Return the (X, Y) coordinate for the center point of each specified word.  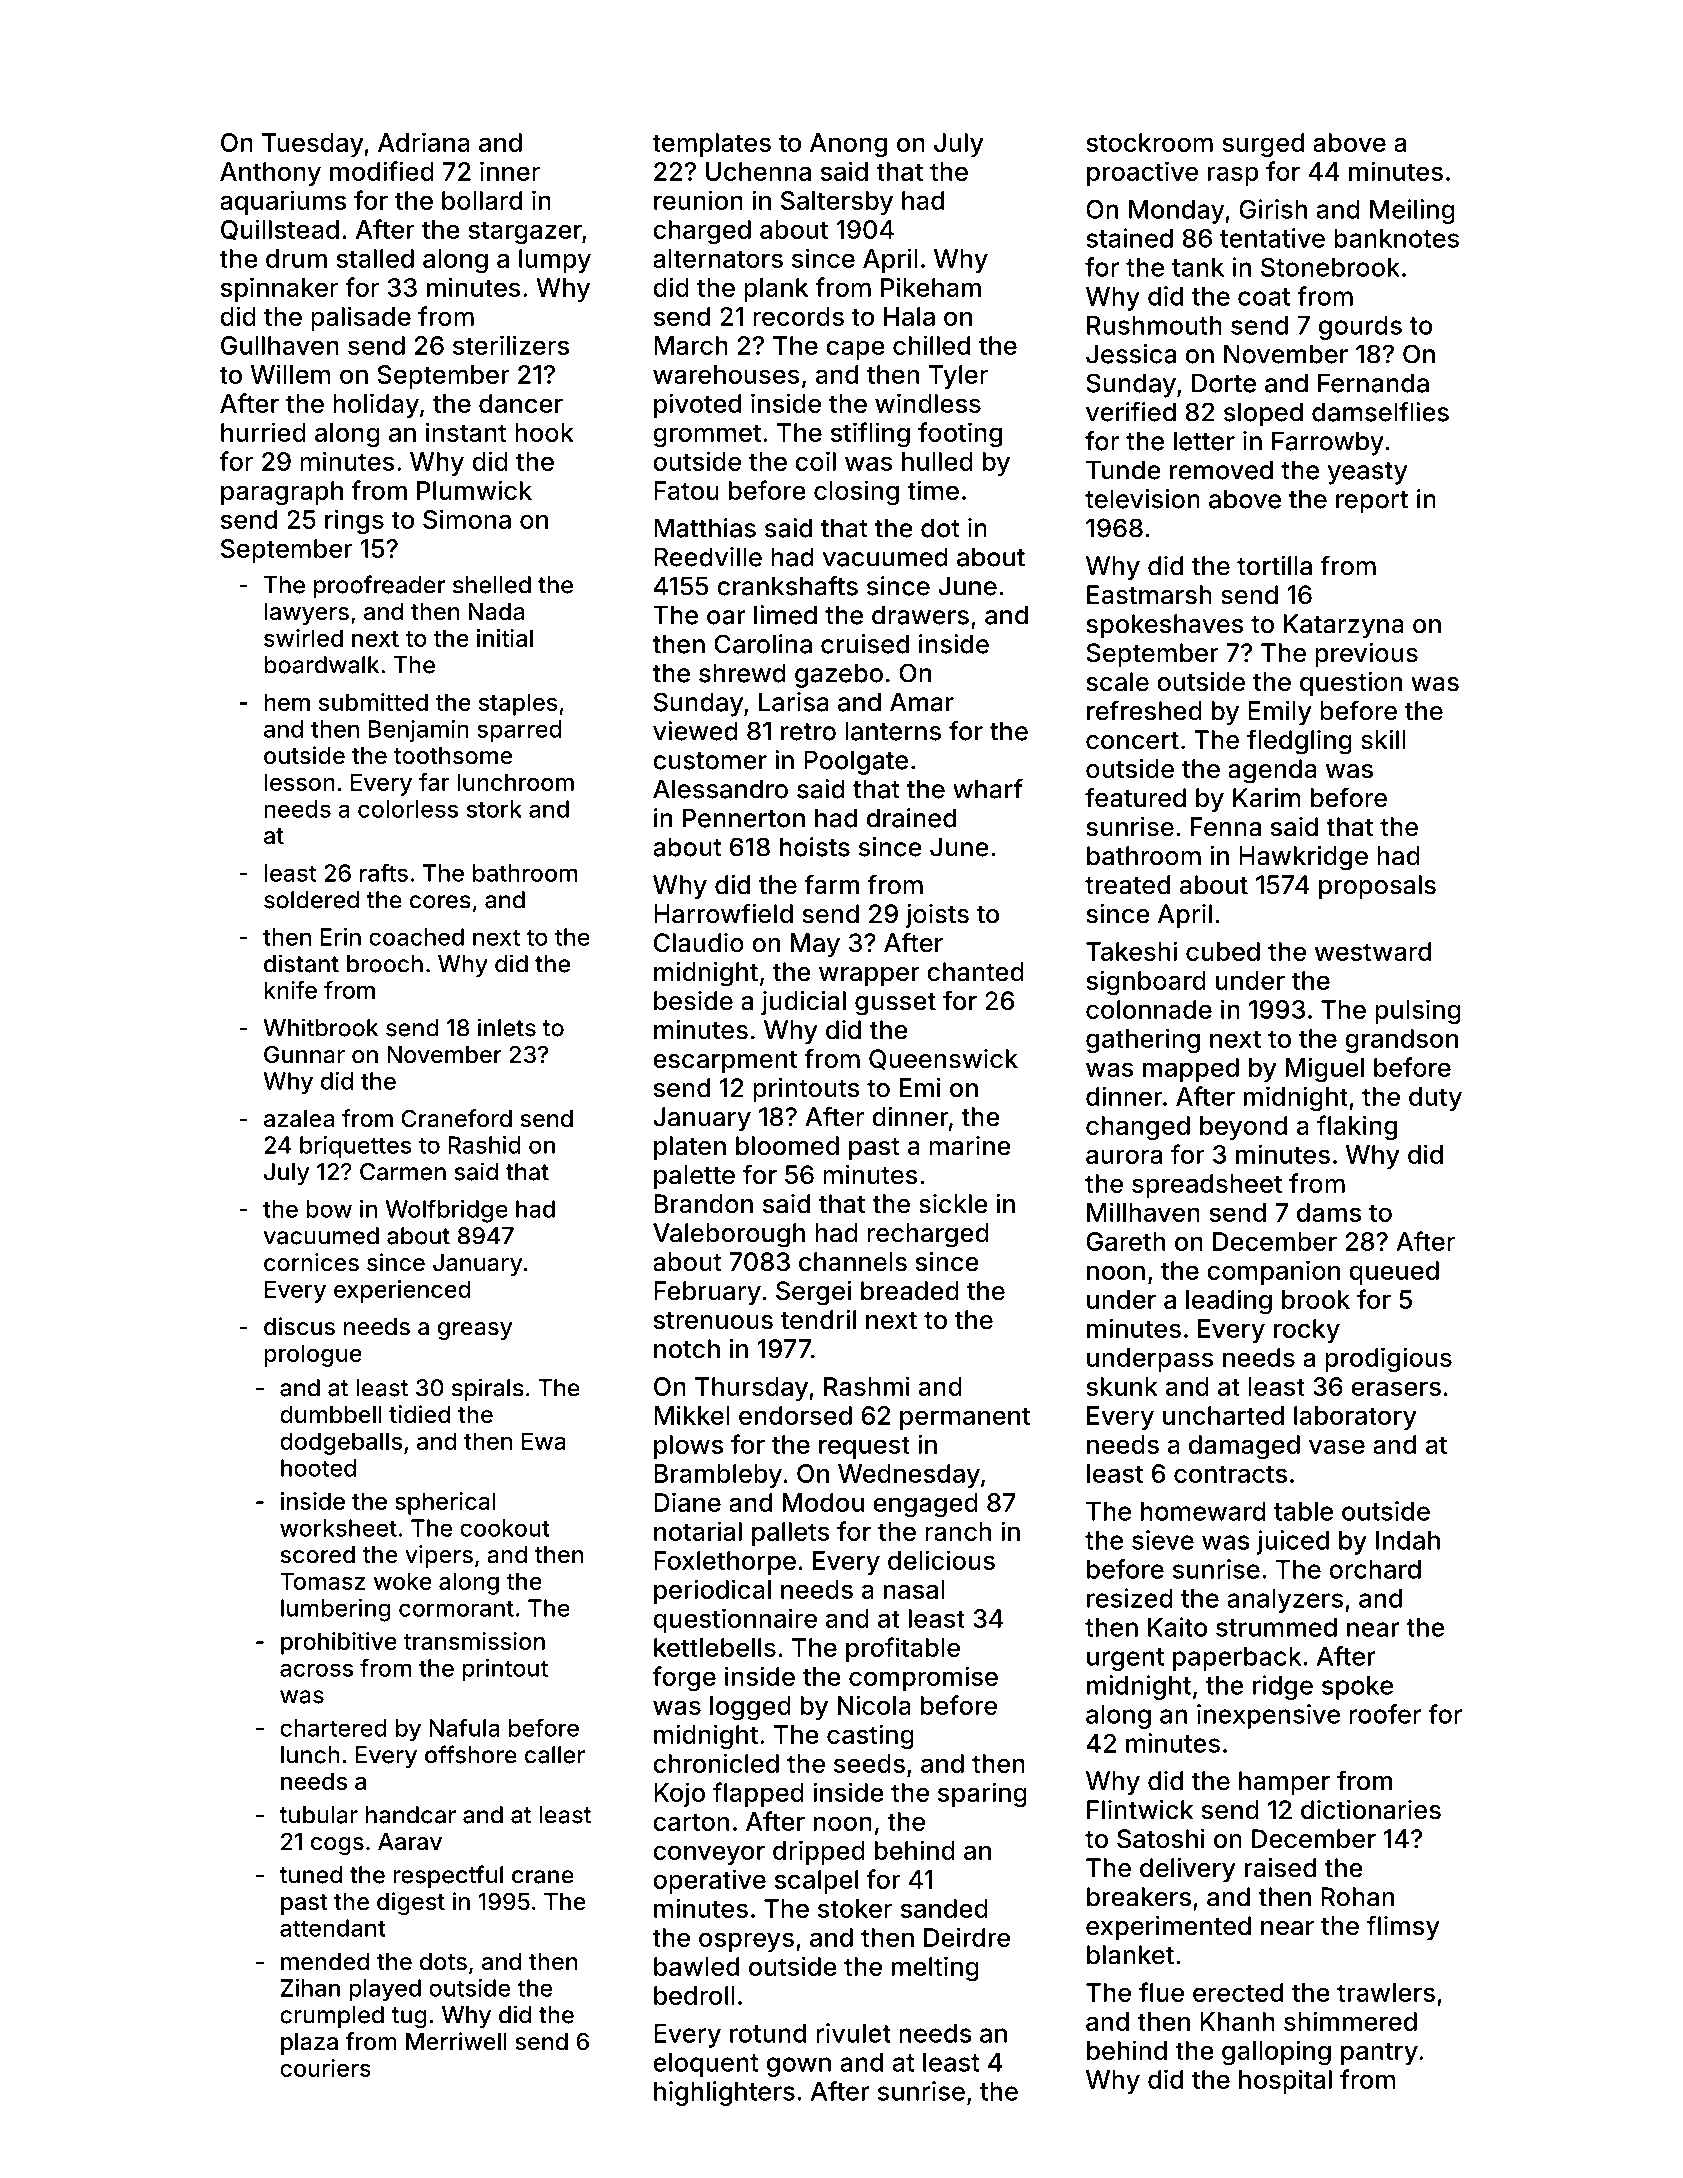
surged (1263, 145)
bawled (696, 1966)
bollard (482, 200)
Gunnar (304, 1055)
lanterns (893, 731)
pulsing (1418, 1011)
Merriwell (456, 2041)
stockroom (1149, 142)
